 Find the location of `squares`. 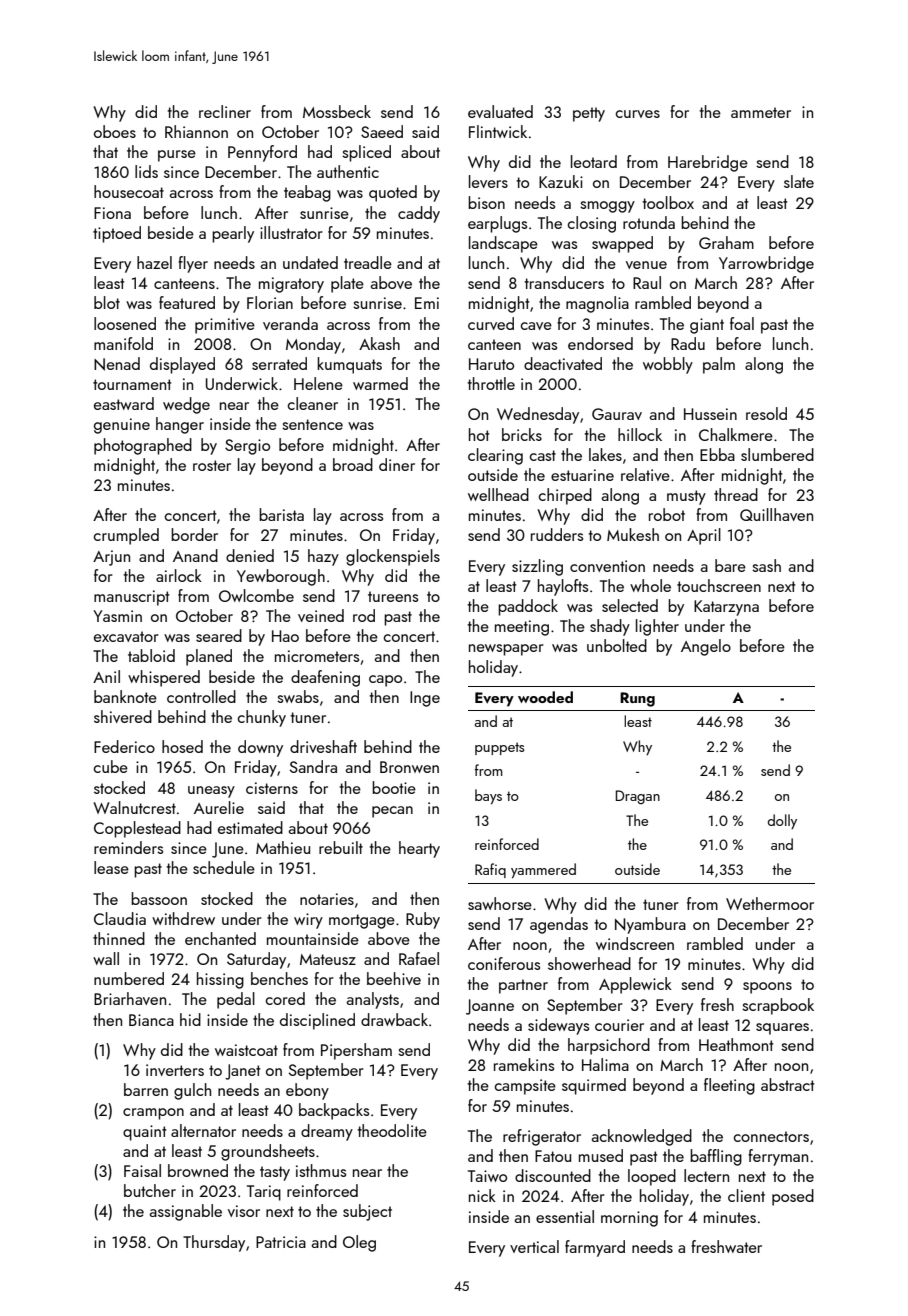

squares is located at coordinates (782, 1029).
